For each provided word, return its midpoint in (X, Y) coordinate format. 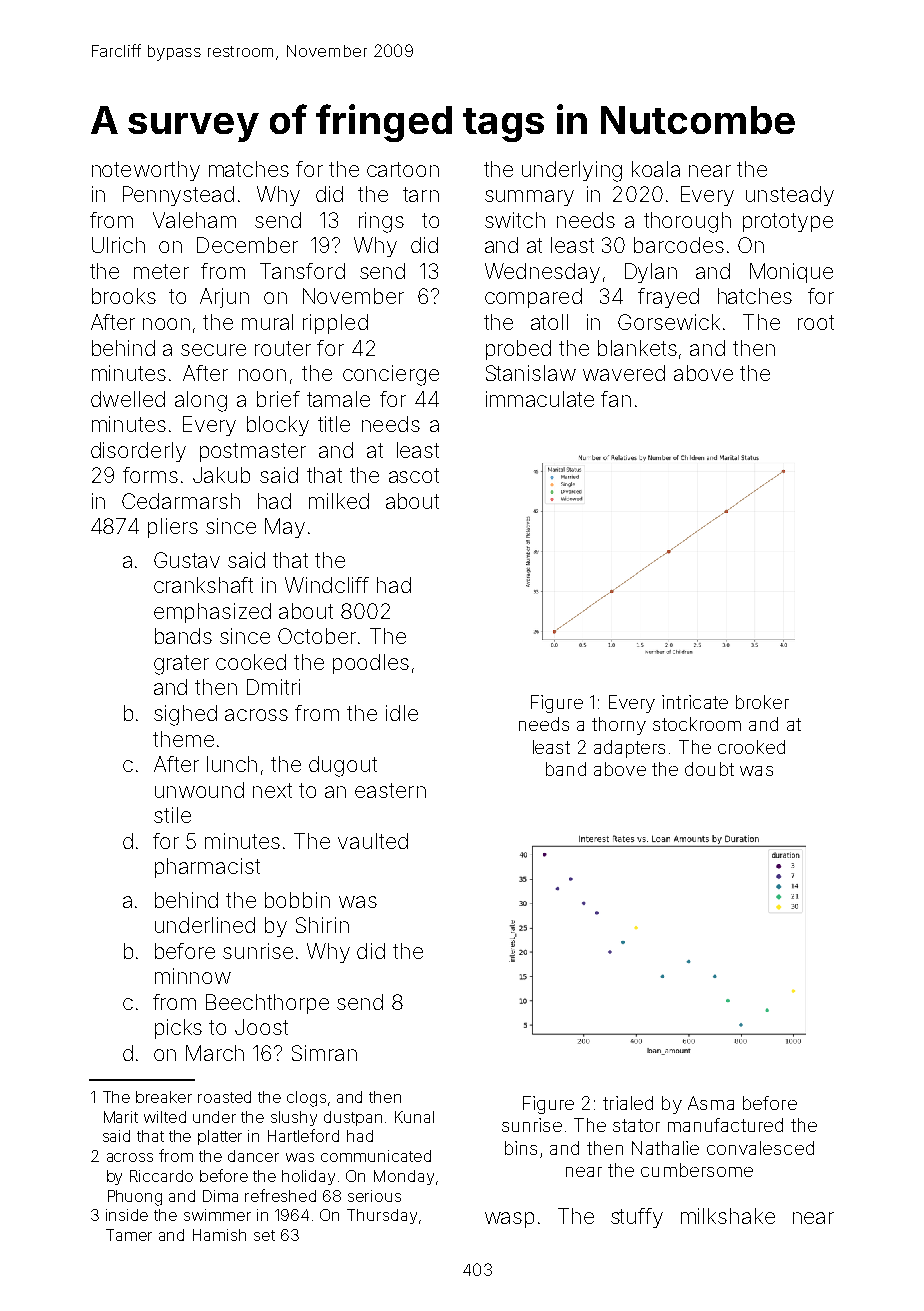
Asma (711, 1103)
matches (249, 169)
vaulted (373, 841)
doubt (709, 769)
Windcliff (327, 585)
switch (515, 220)
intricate (695, 702)
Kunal (414, 1117)
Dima (220, 1196)
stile (172, 815)
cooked (251, 662)
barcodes (679, 245)
